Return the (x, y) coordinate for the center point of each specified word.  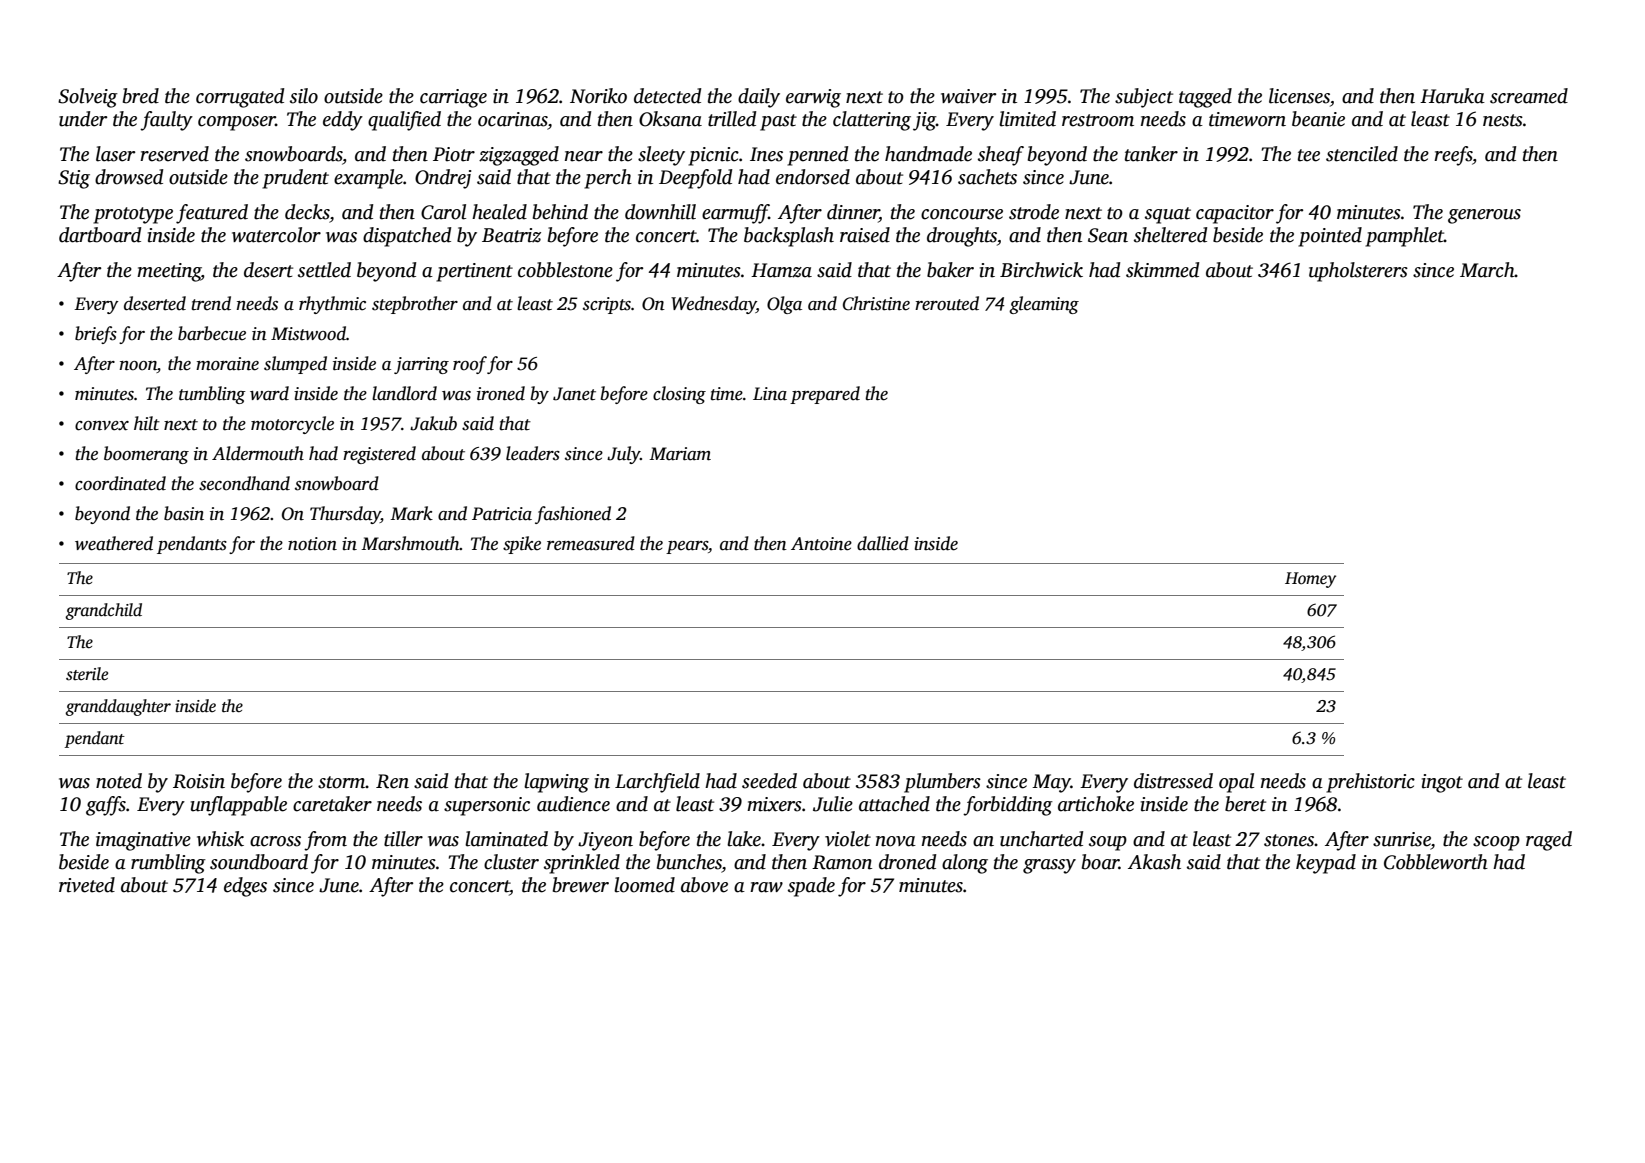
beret (1245, 804)
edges (245, 887)
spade (811, 887)
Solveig (88, 98)
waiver (968, 96)
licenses (1299, 96)
